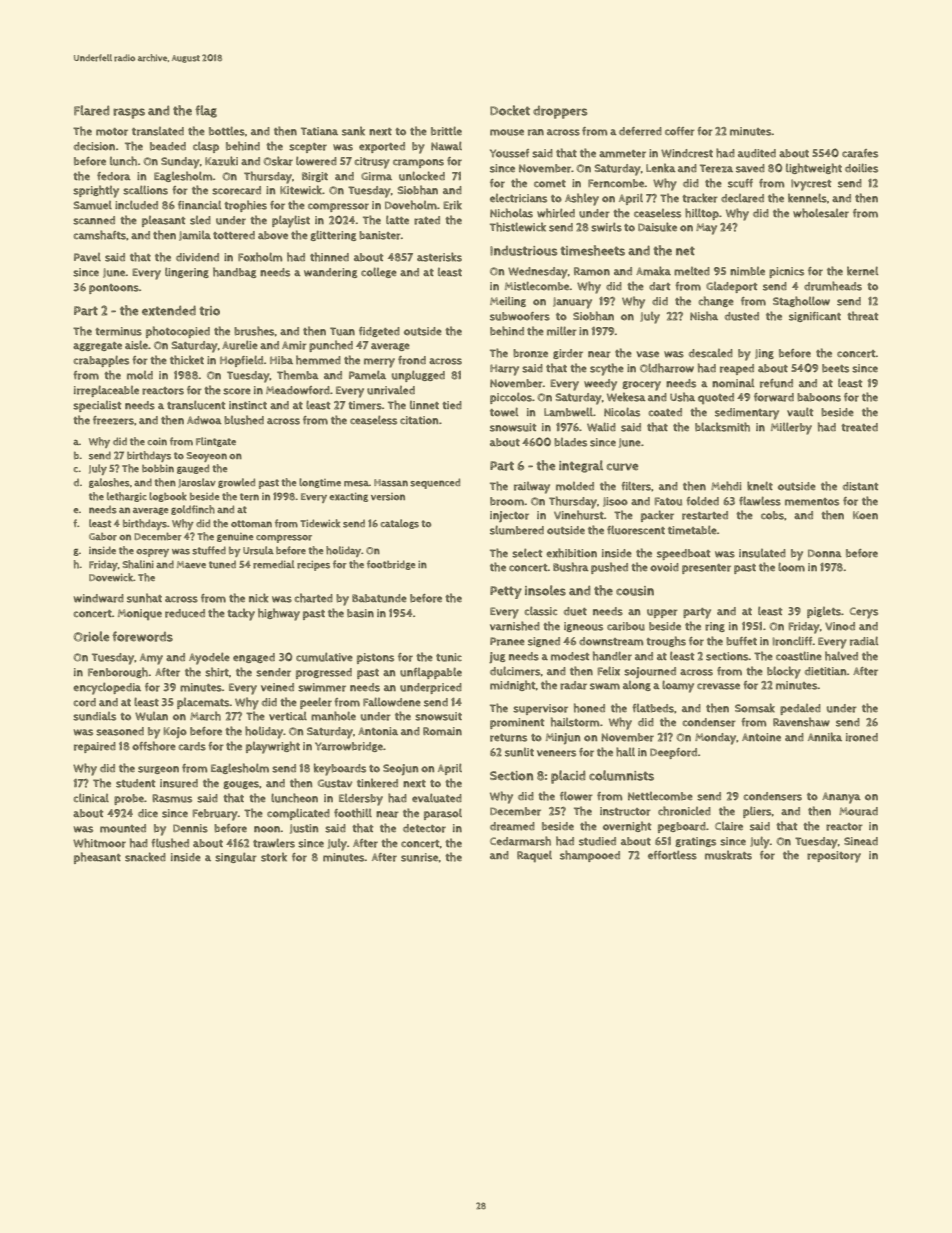 The height and width of the page is (1233, 952). What do you see at coordinates (273, 564) in the page?
I see `remedial` at bounding box center [273, 564].
